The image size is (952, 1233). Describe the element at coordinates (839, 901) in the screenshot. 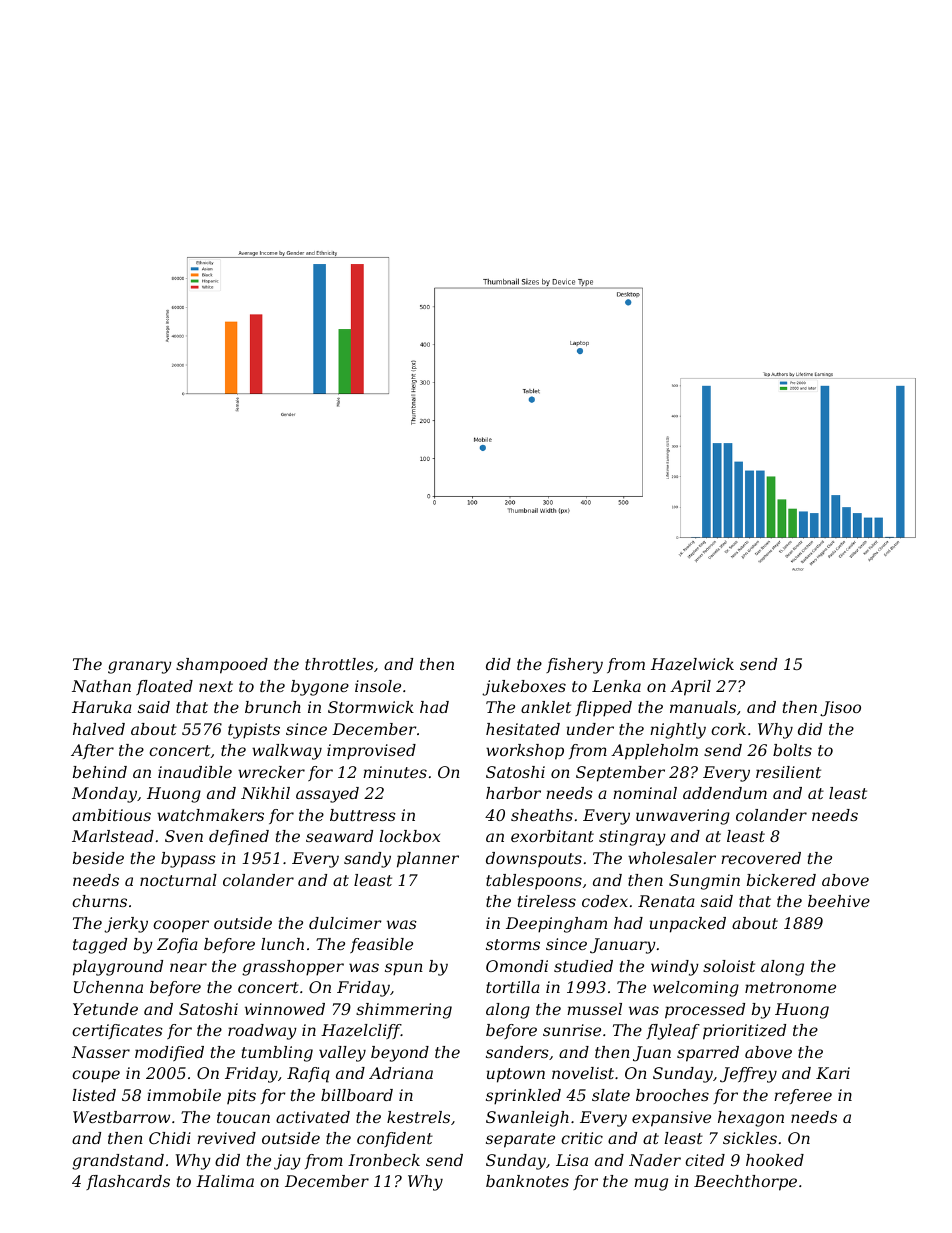

I see `beehive` at that location.
